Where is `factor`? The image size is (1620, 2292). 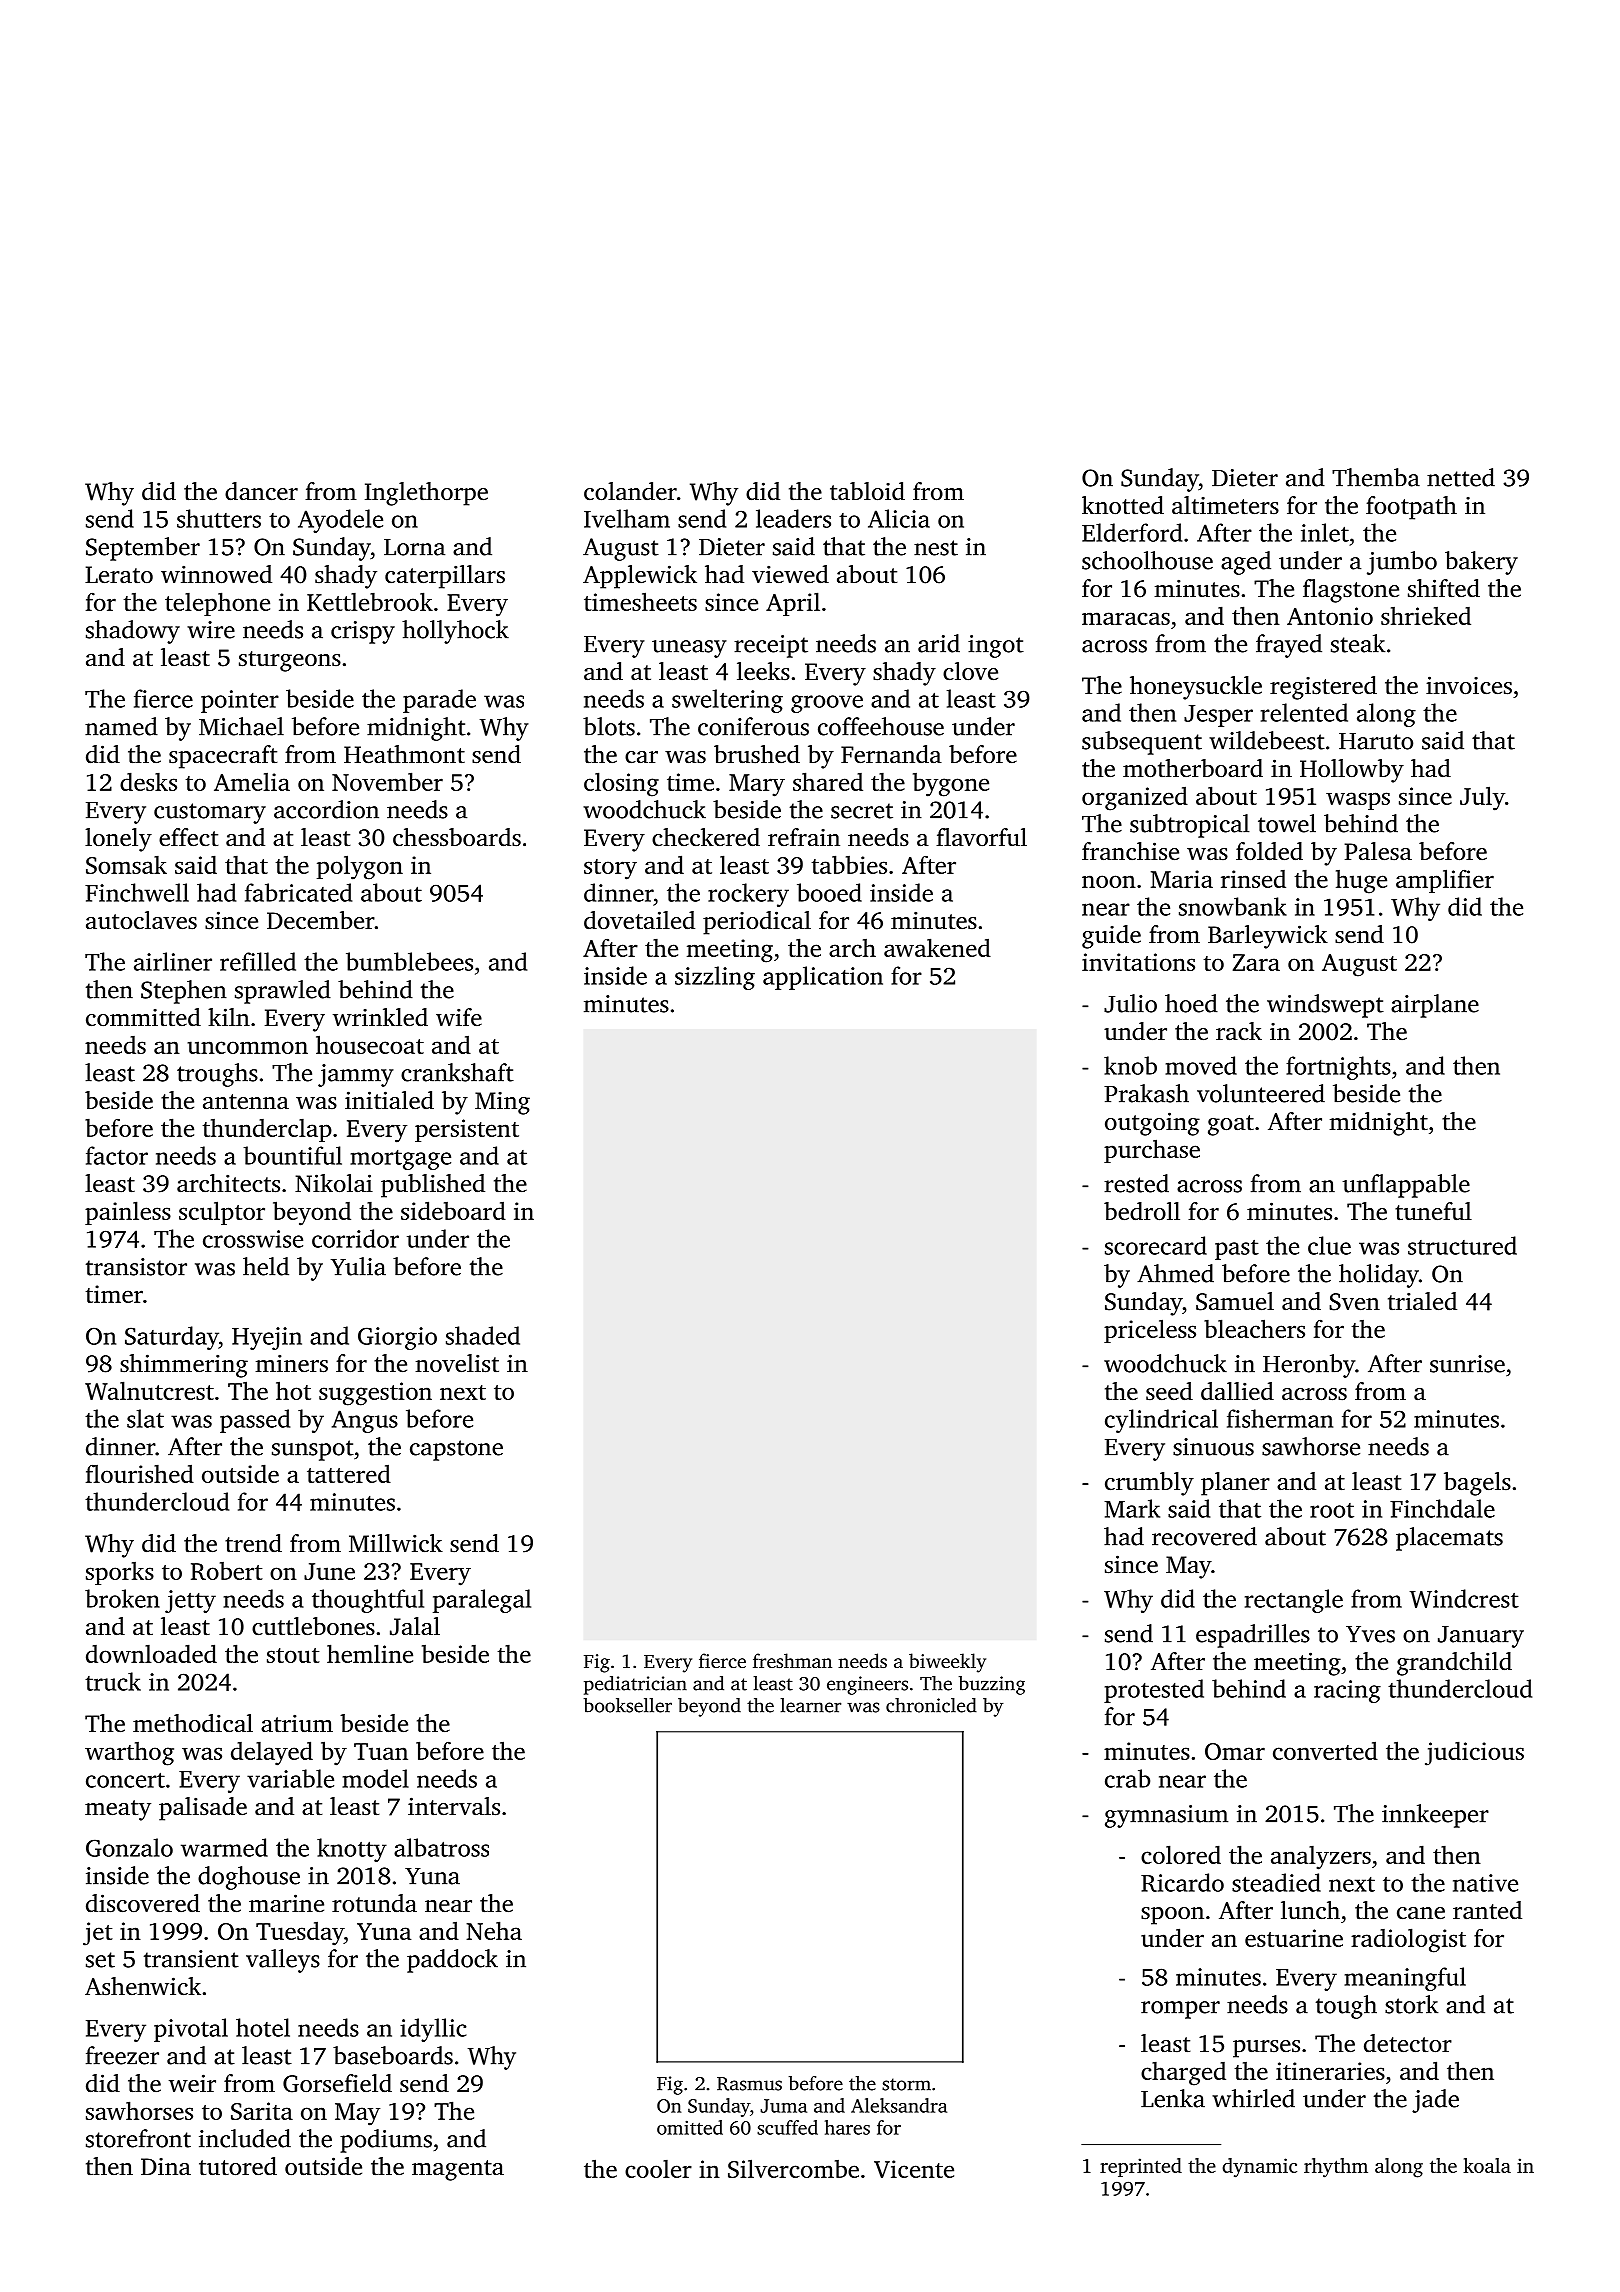 factor is located at coordinates (117, 1155).
